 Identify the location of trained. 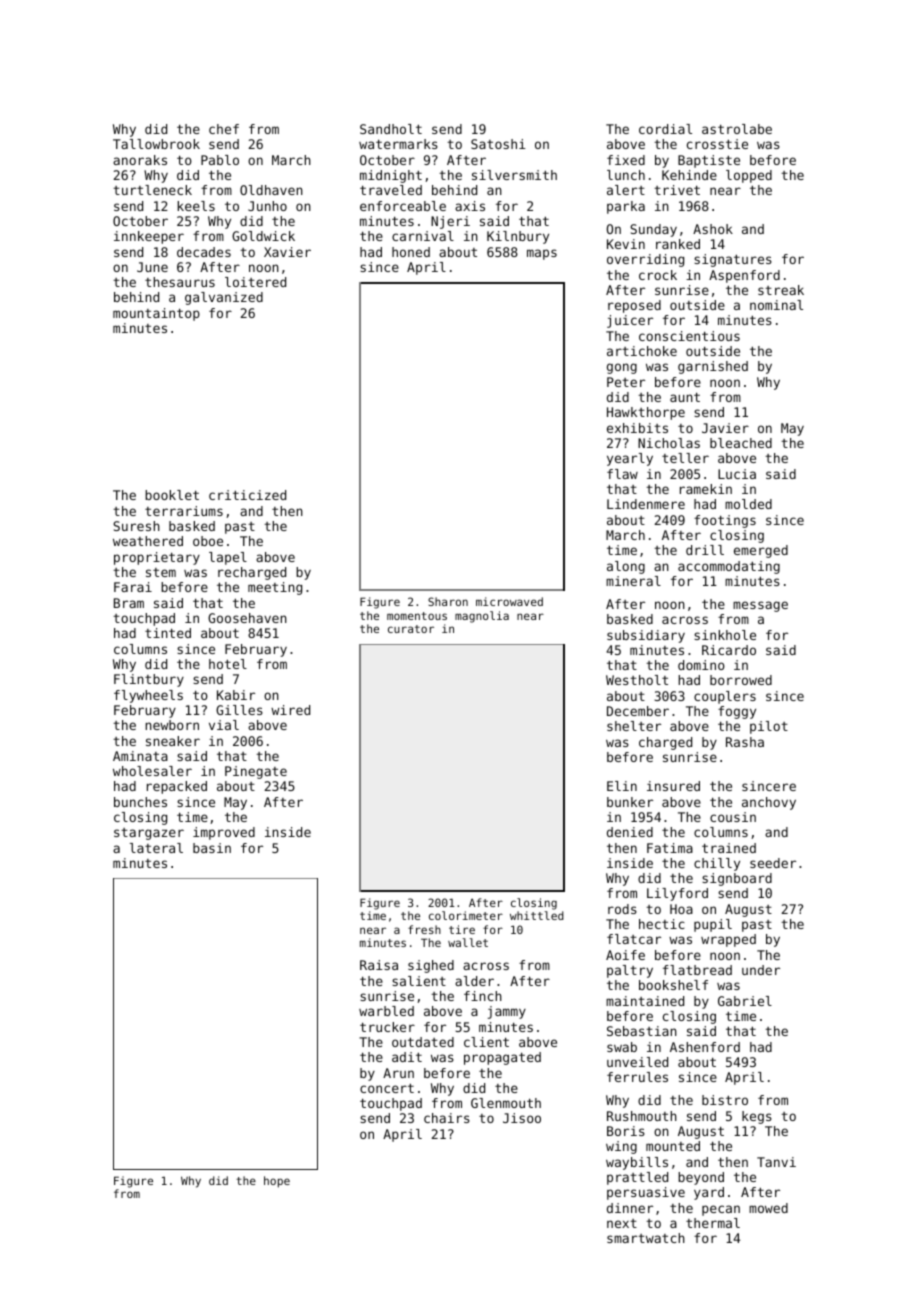
(729, 848).
